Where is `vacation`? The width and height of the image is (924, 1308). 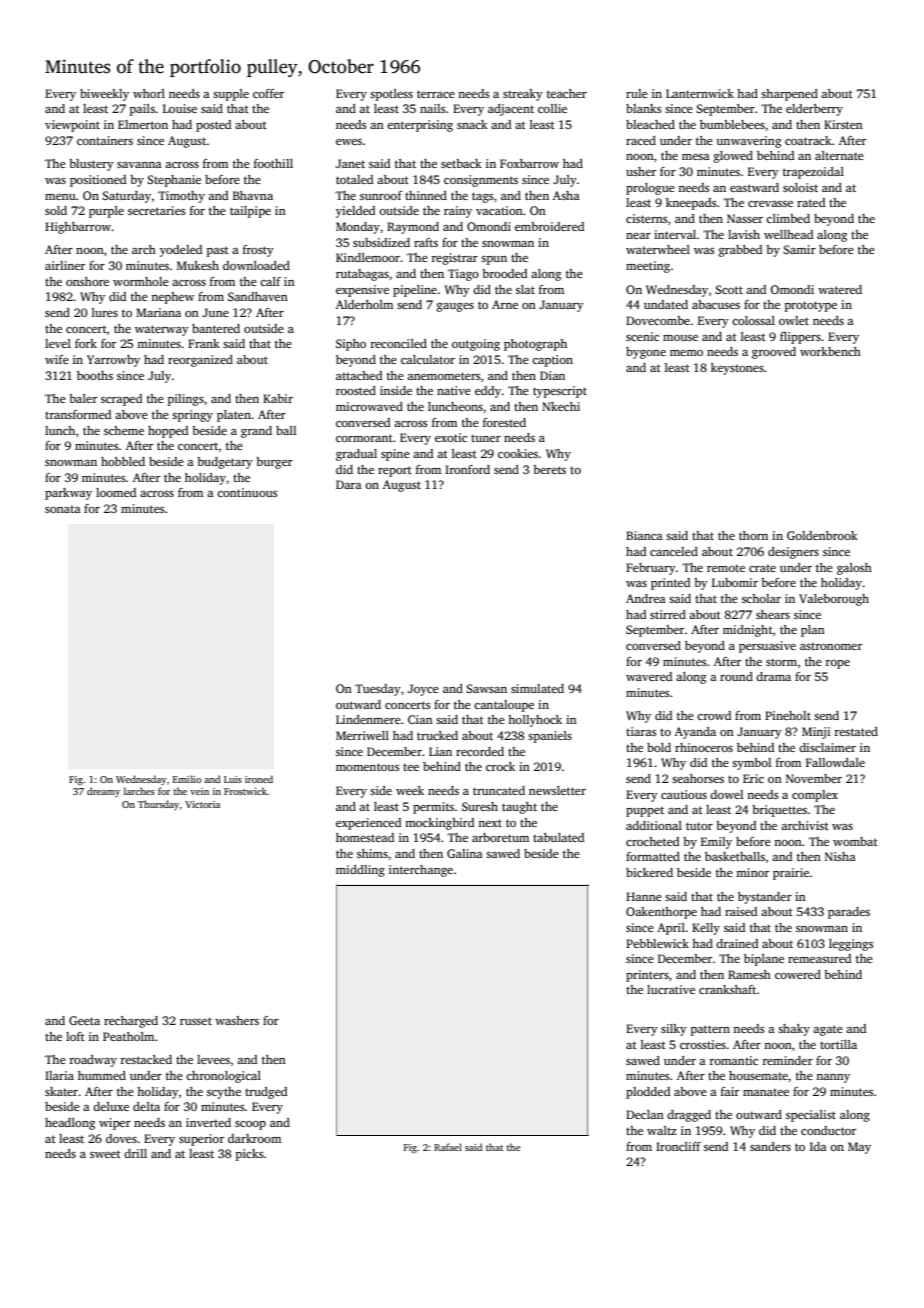 vacation is located at coordinates (499, 210).
